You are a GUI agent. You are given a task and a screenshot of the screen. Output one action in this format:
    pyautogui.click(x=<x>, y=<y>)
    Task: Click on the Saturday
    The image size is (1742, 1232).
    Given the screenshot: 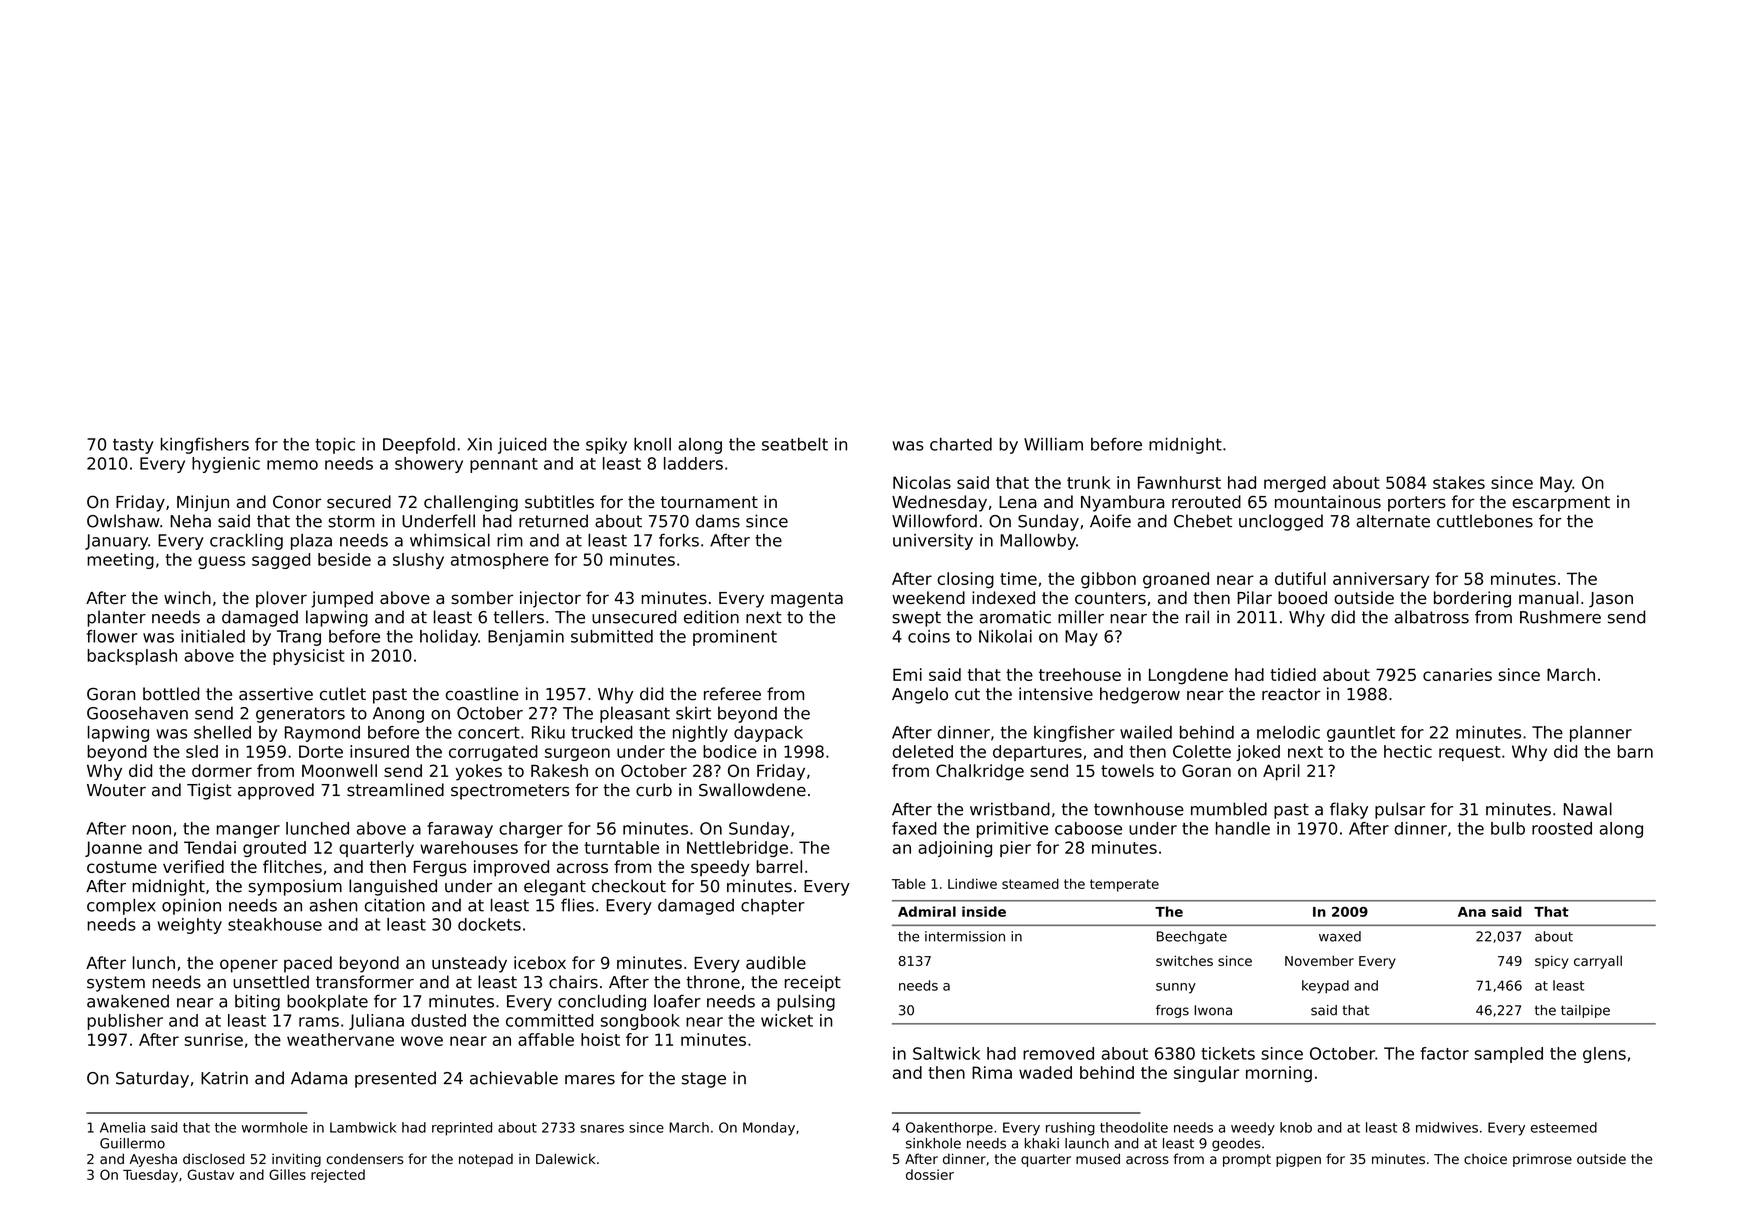 What is the action you would take?
    pyautogui.click(x=152, y=1079)
